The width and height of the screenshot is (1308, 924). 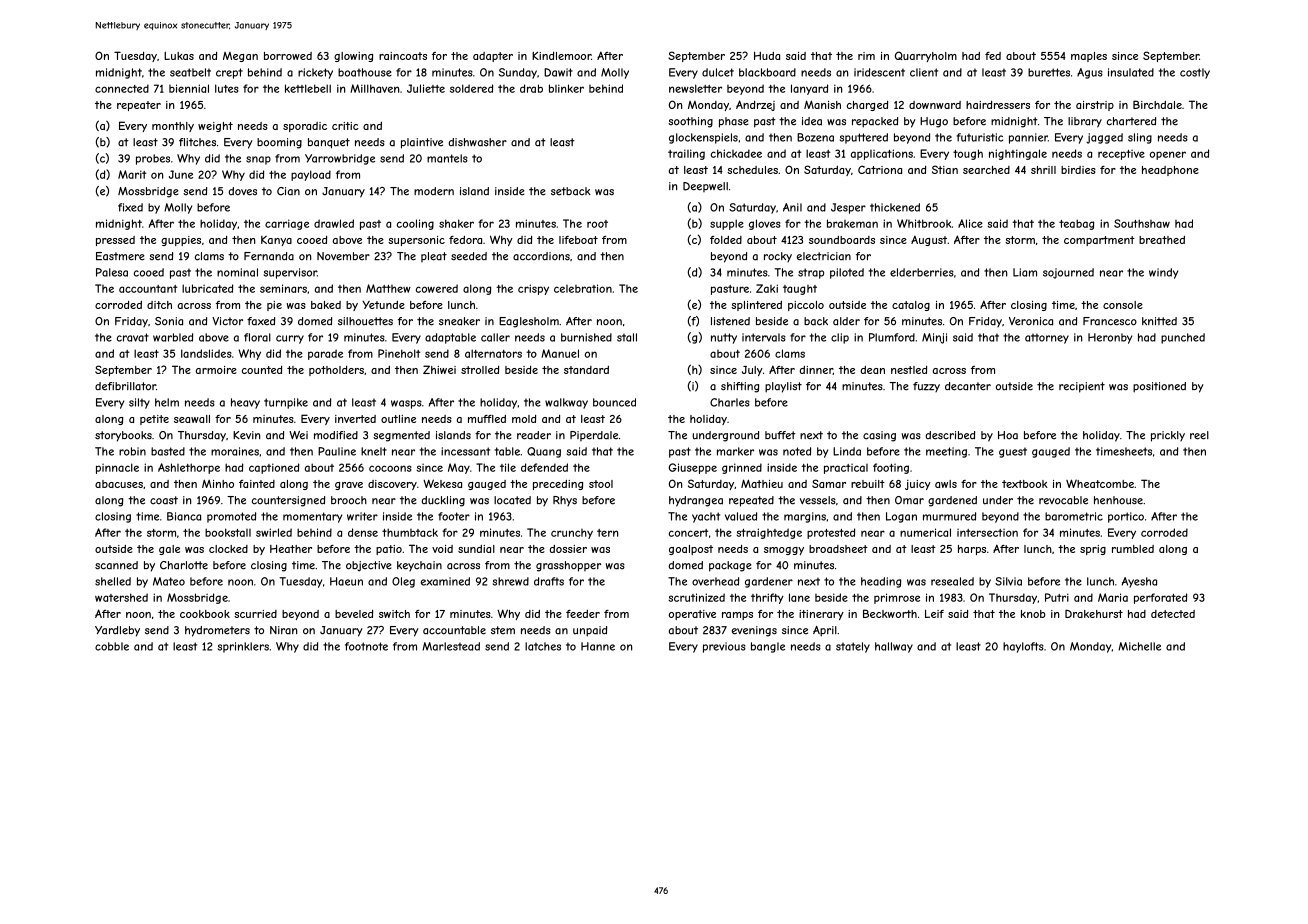 What do you see at coordinates (434, 191) in the screenshot?
I see `modern` at bounding box center [434, 191].
